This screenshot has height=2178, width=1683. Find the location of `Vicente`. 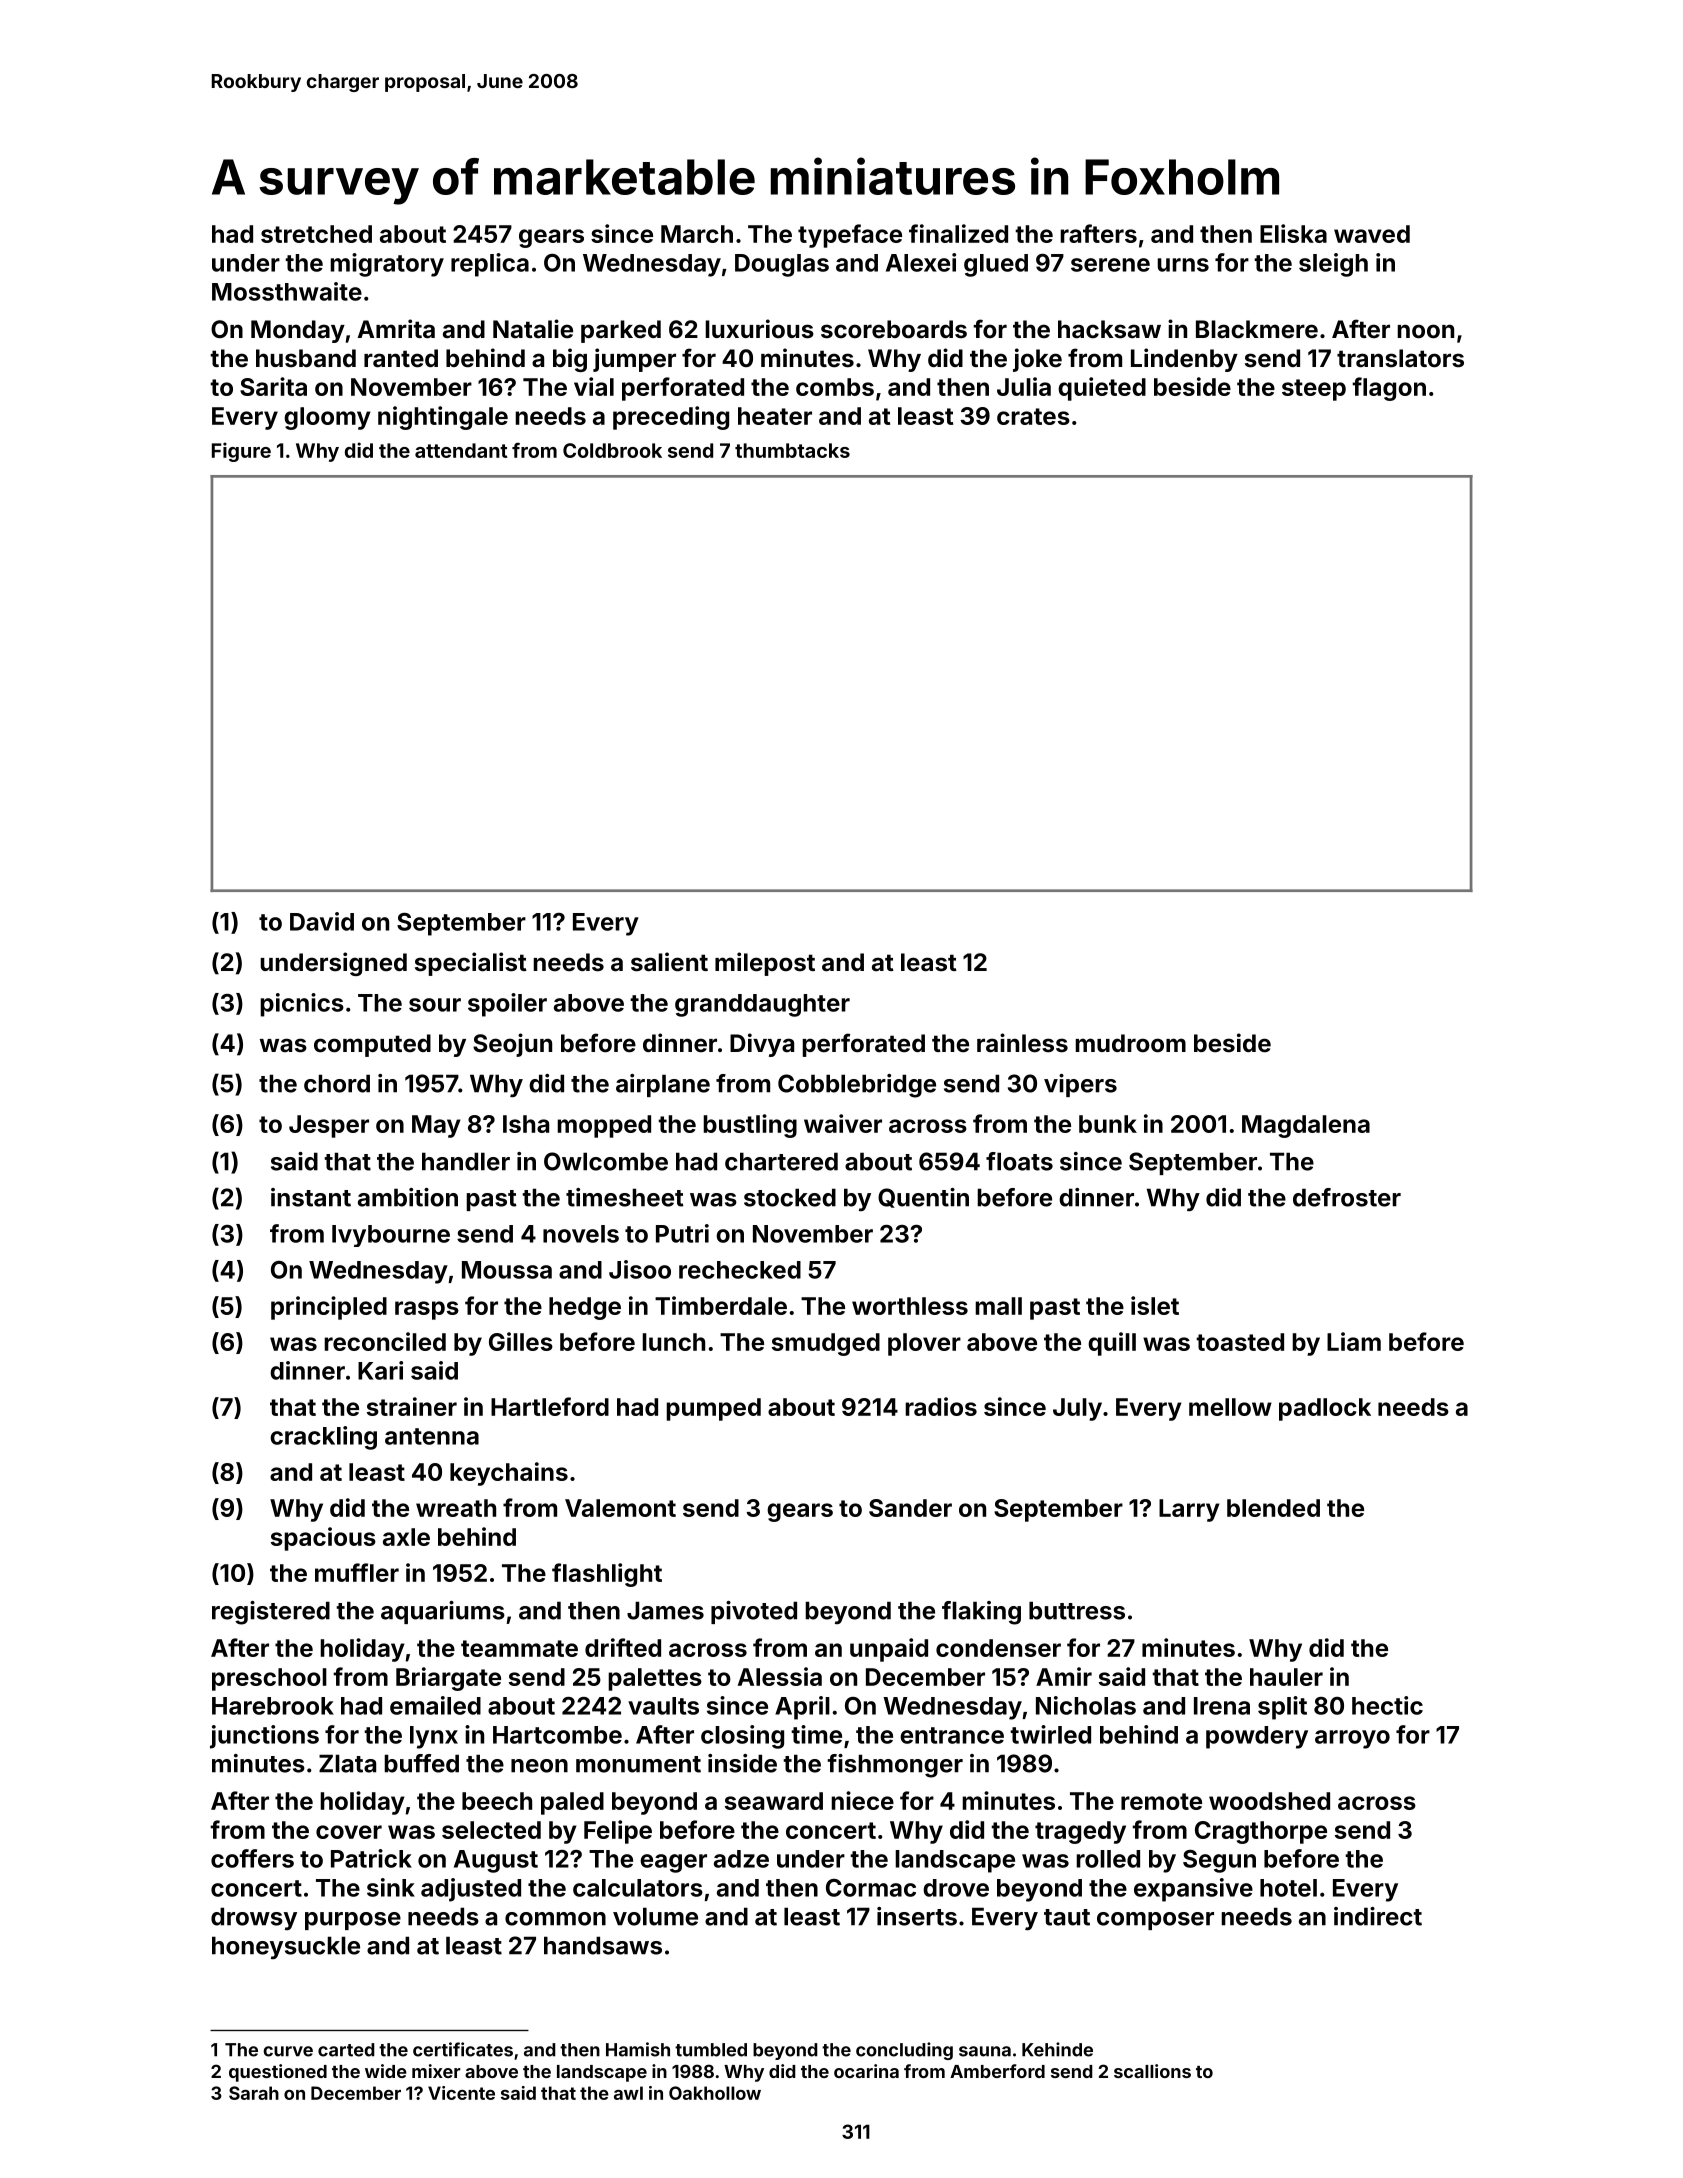

Vicente is located at coordinates (461, 2093).
